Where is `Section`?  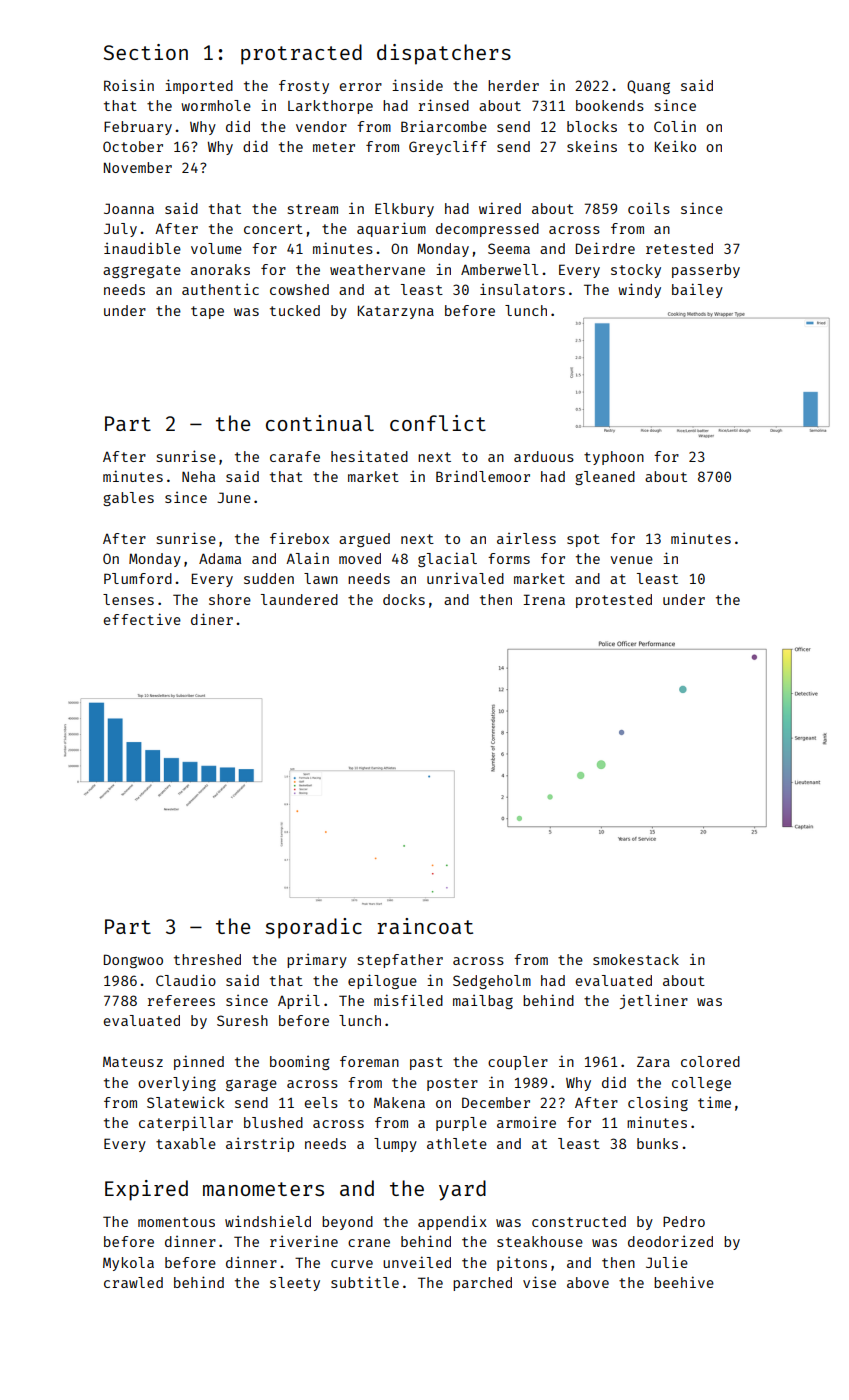 Section is located at coordinates (145, 52).
